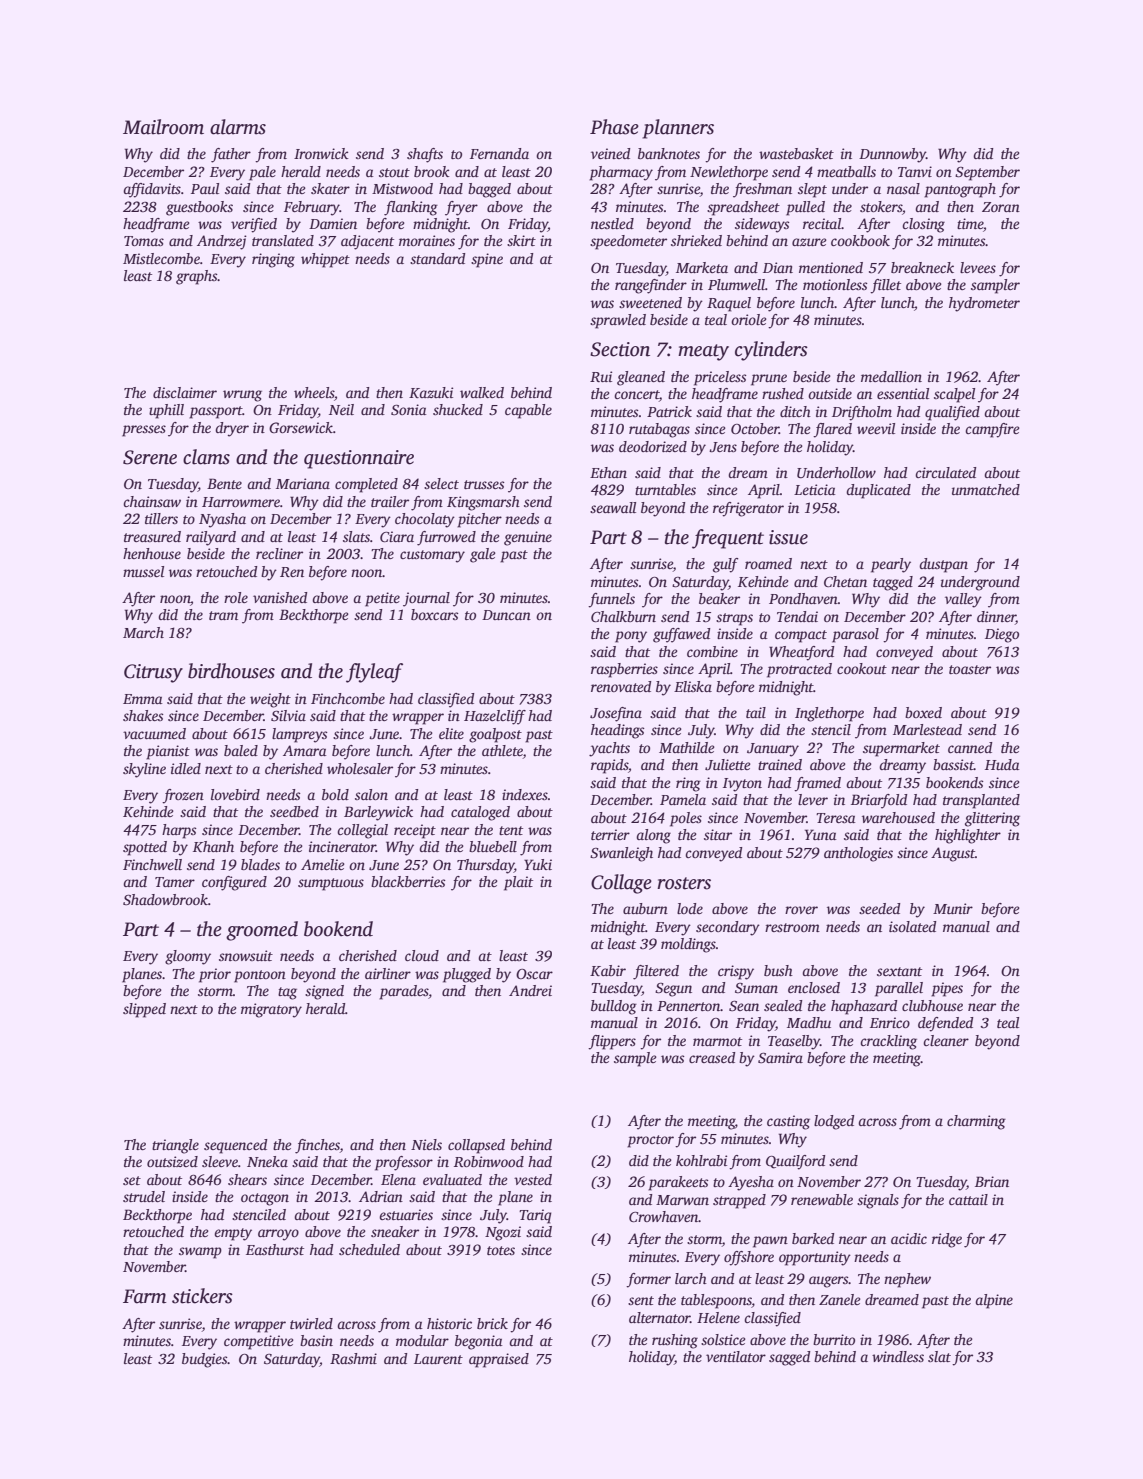 The image size is (1143, 1479). Describe the element at coordinates (451, 733) in the document. I see `elite` at that location.
